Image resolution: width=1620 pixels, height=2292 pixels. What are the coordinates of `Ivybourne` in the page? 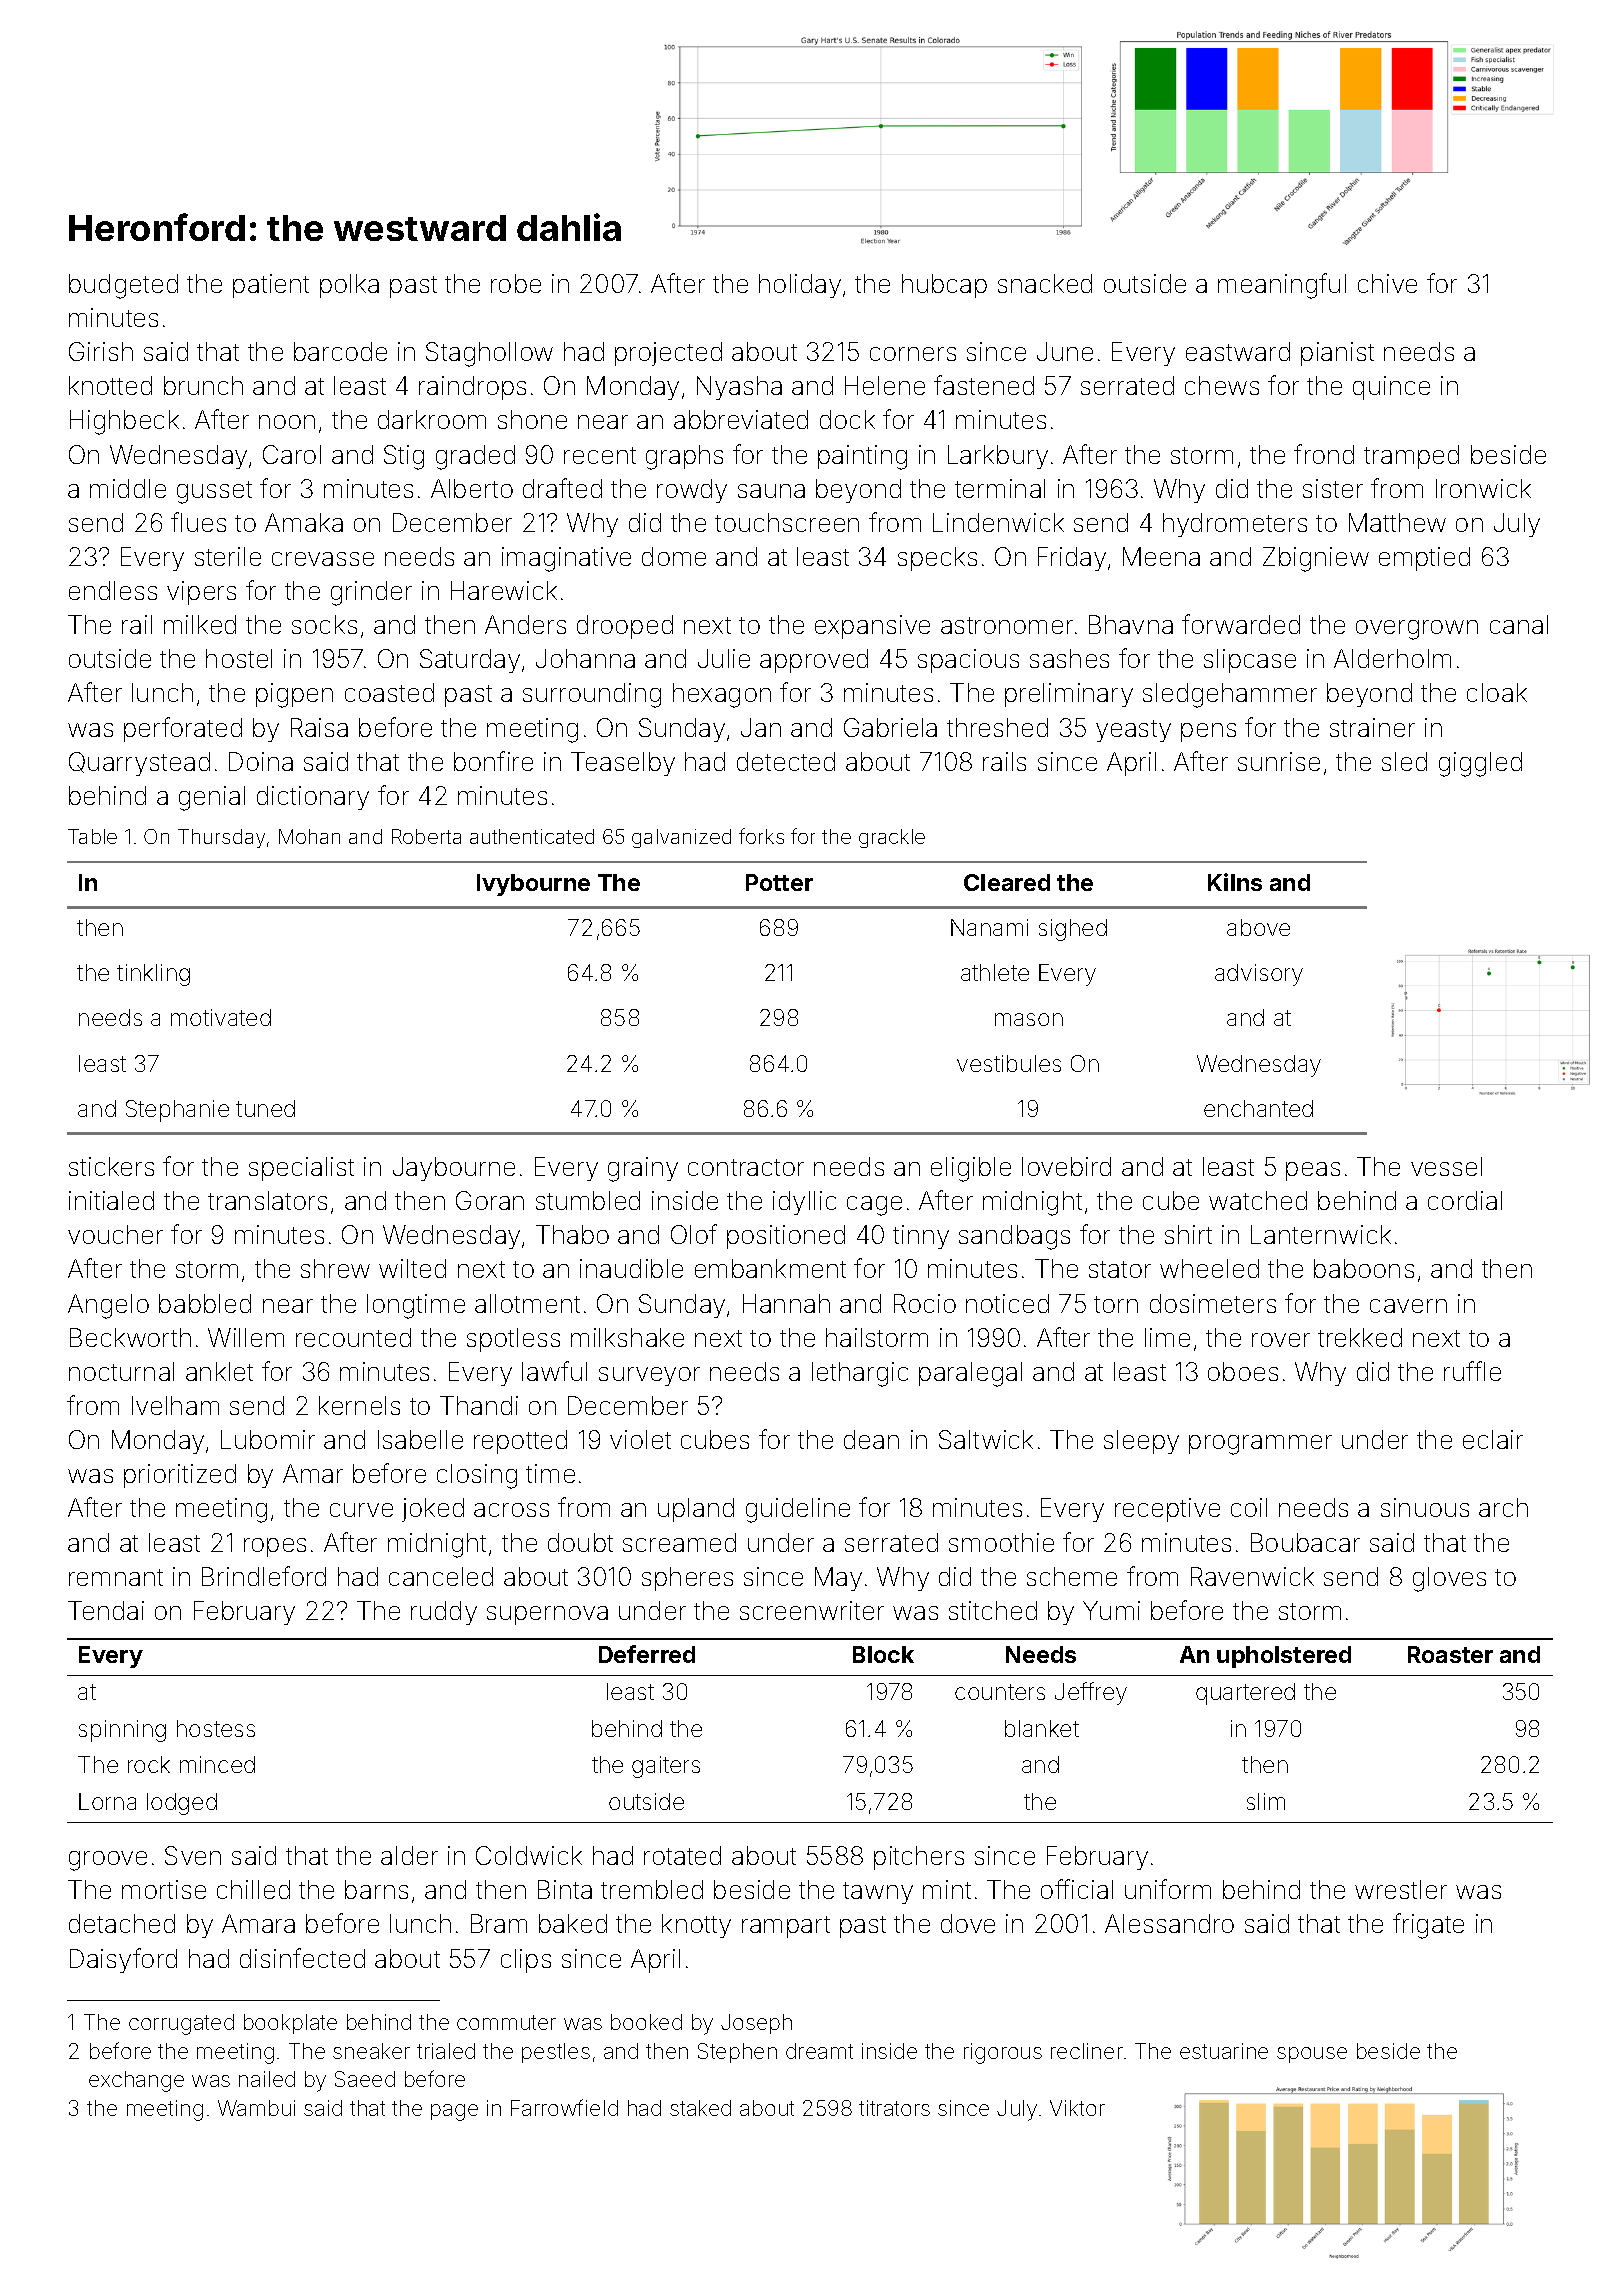 It's located at (533, 885).
